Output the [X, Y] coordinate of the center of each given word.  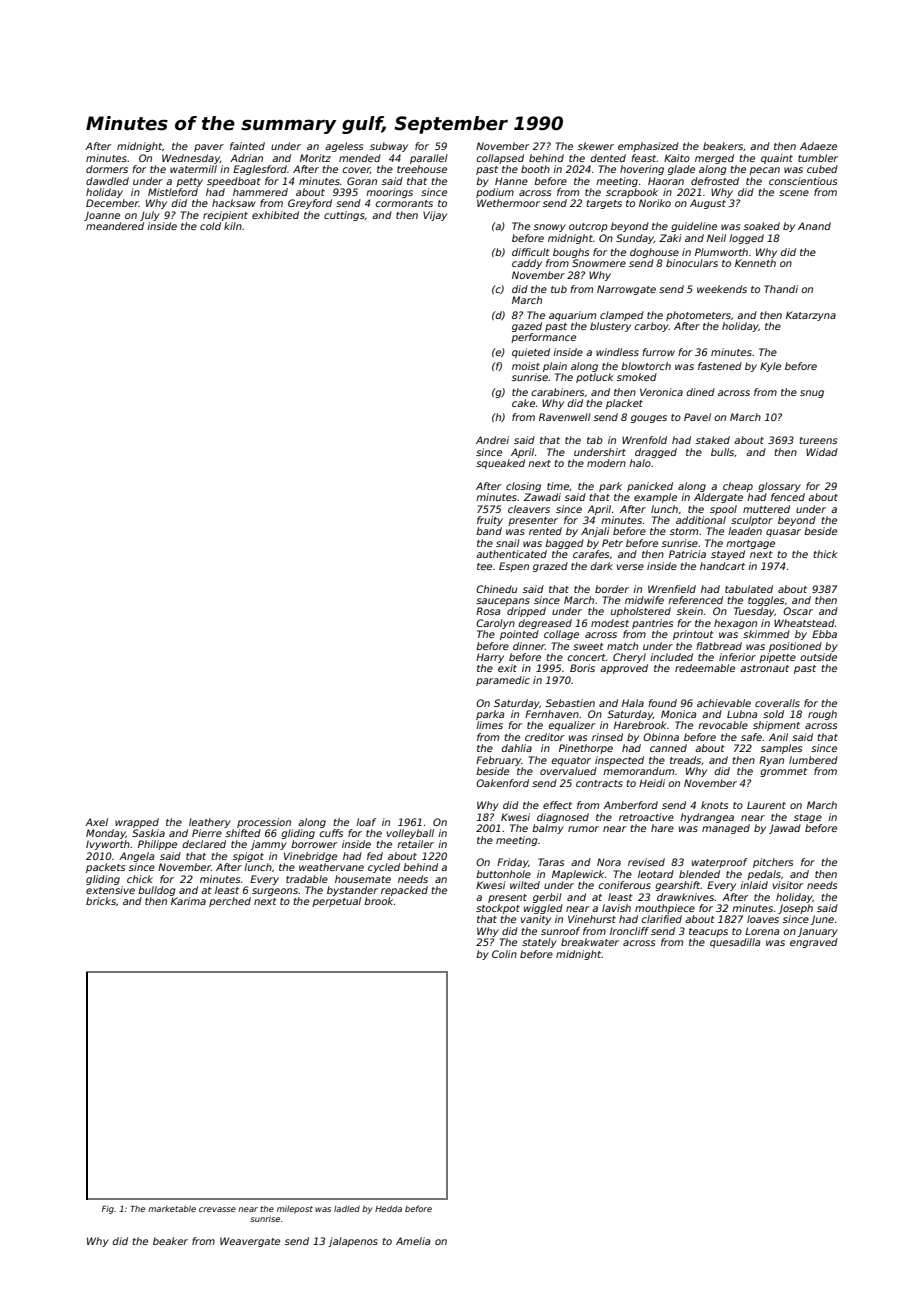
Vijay [435, 216]
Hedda [388, 1208]
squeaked [500, 464]
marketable [172, 1208]
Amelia [413, 1241]
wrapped [137, 823]
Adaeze [818, 146]
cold [210, 226]
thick [825, 554]
